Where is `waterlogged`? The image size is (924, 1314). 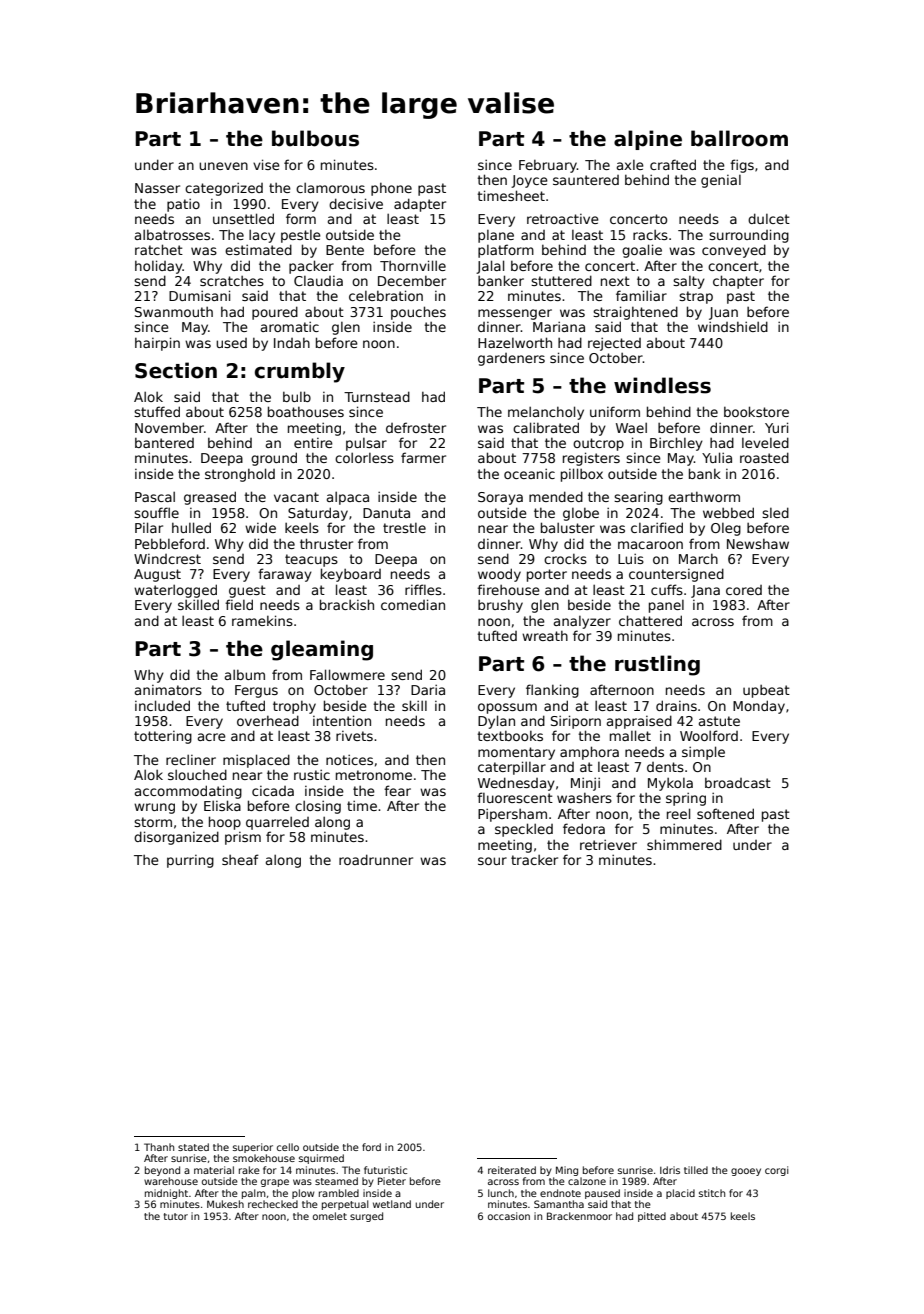 waterlogged is located at coordinates (175, 591).
